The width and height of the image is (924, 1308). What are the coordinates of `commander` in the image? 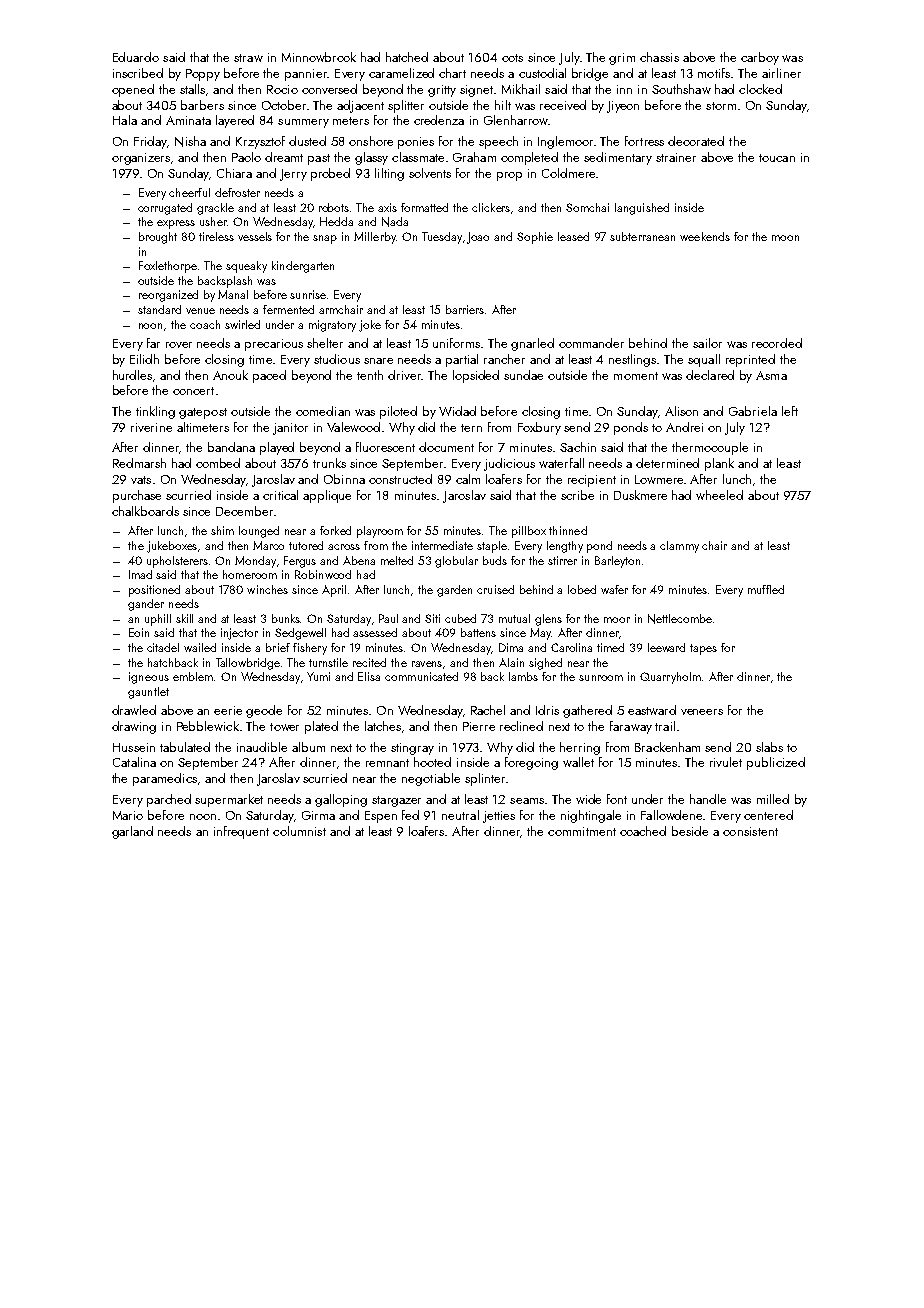 It's located at (591, 343).
